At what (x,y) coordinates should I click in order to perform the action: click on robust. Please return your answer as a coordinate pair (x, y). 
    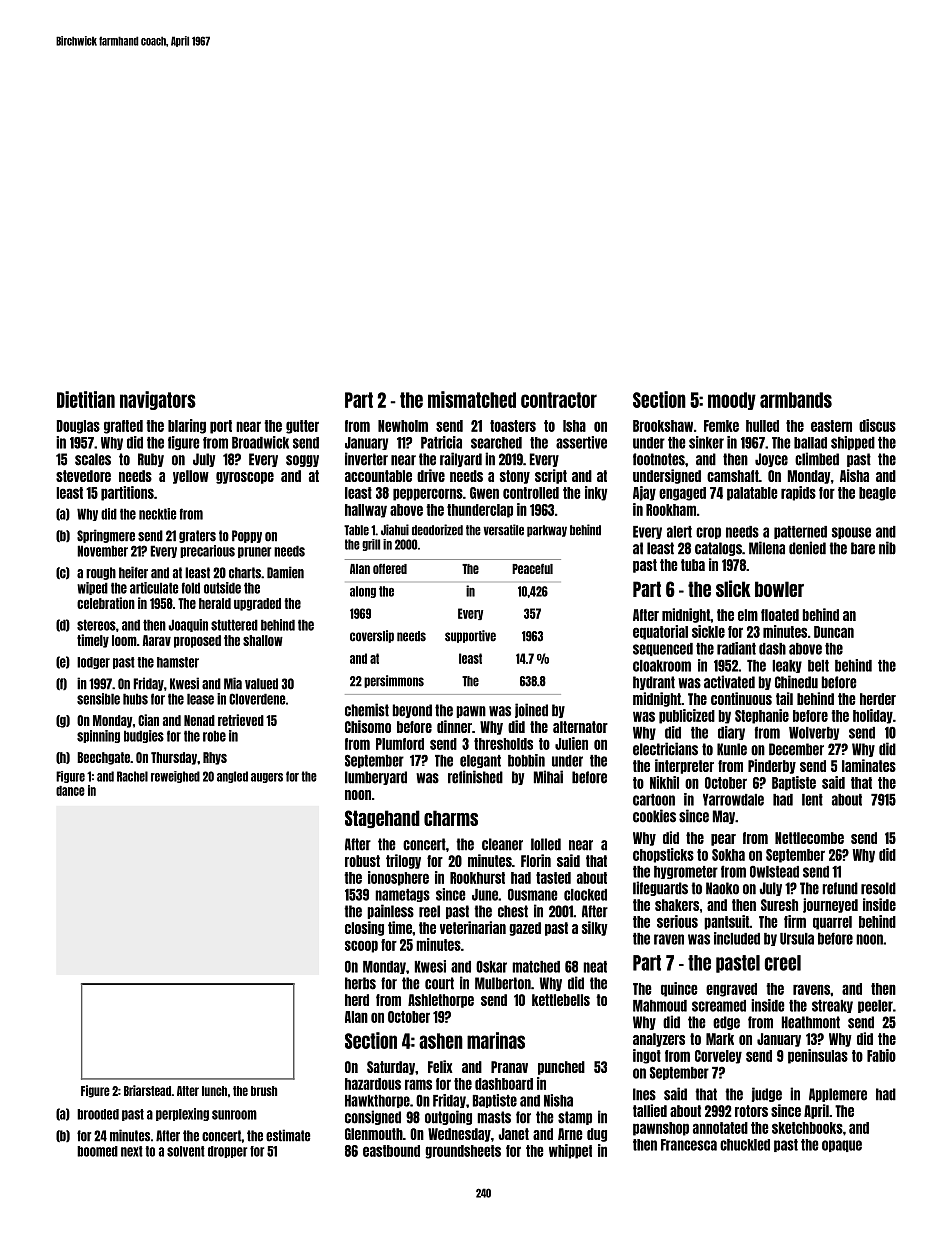
    Looking at the image, I should click on (362, 861).
